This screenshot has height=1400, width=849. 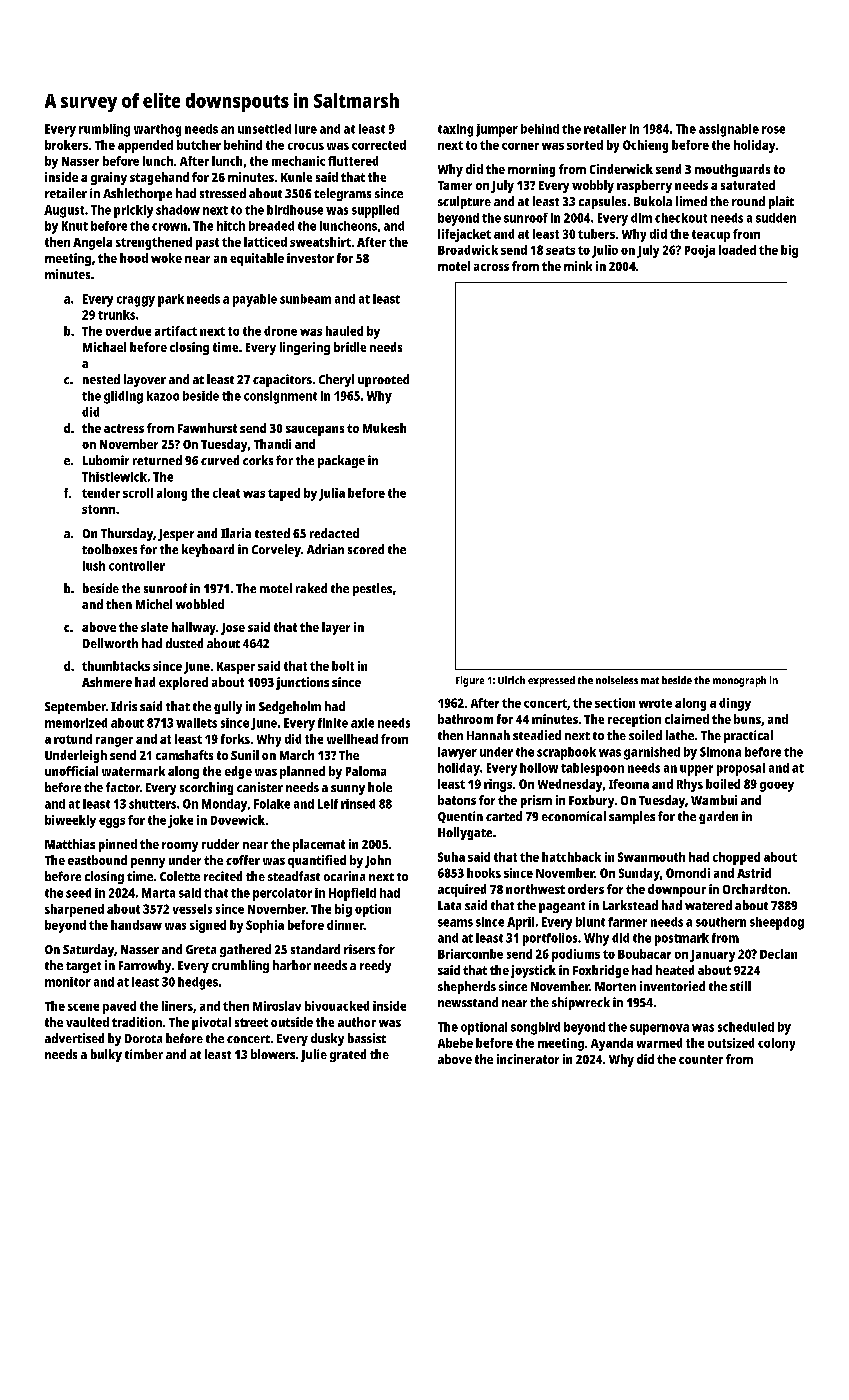 I want to click on chopped, so click(x=736, y=858).
